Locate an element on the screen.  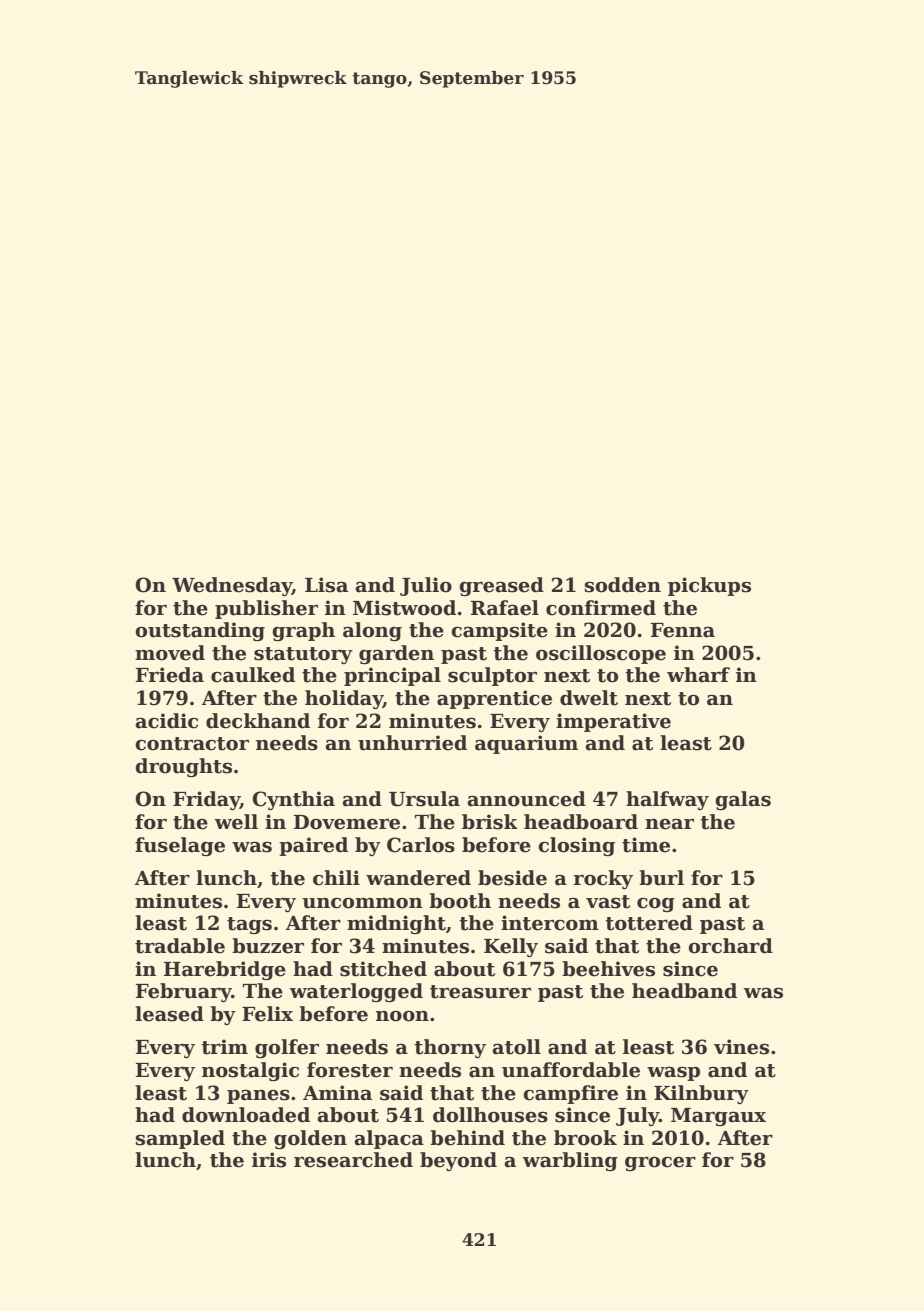
Wednesday is located at coordinates (232, 586).
